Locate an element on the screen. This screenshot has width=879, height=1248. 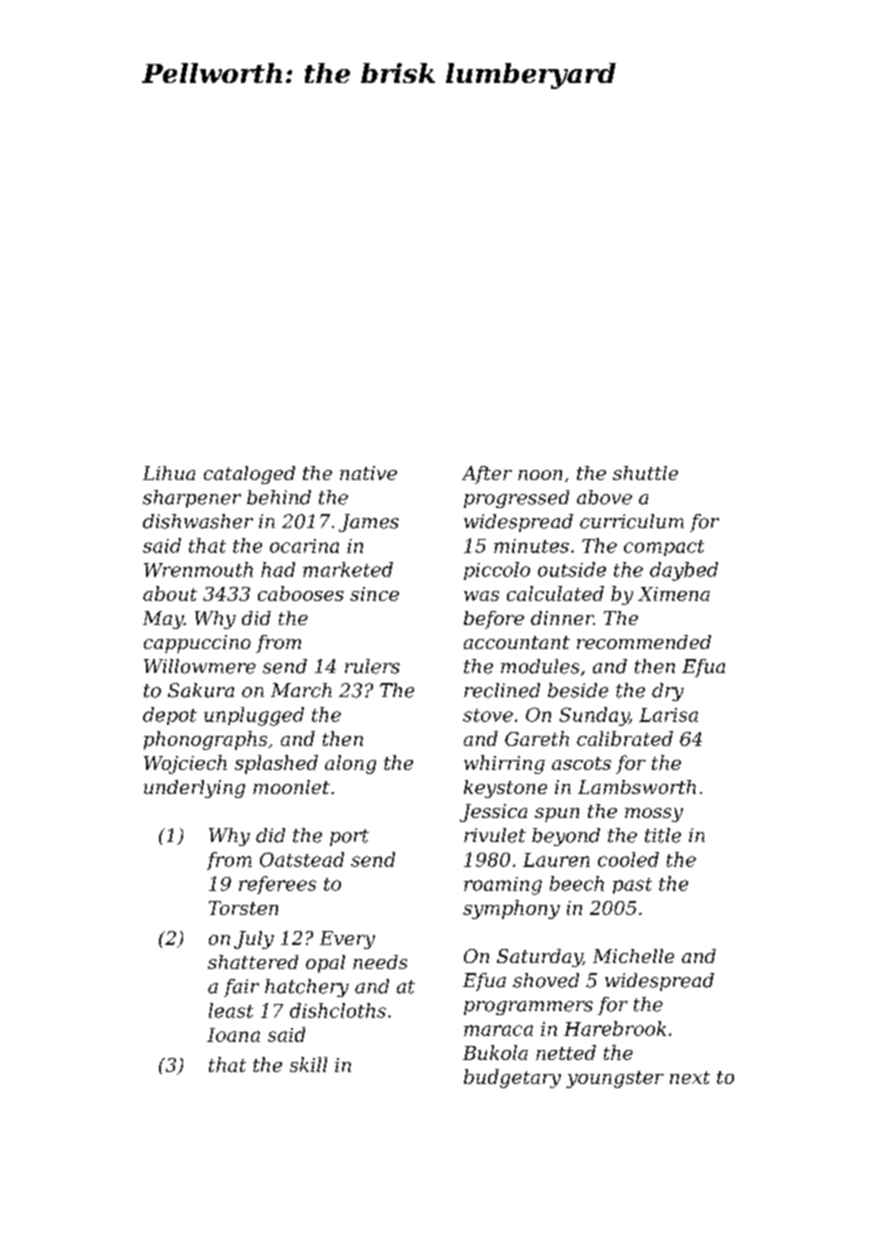
dishcloths is located at coordinates (338, 1010).
